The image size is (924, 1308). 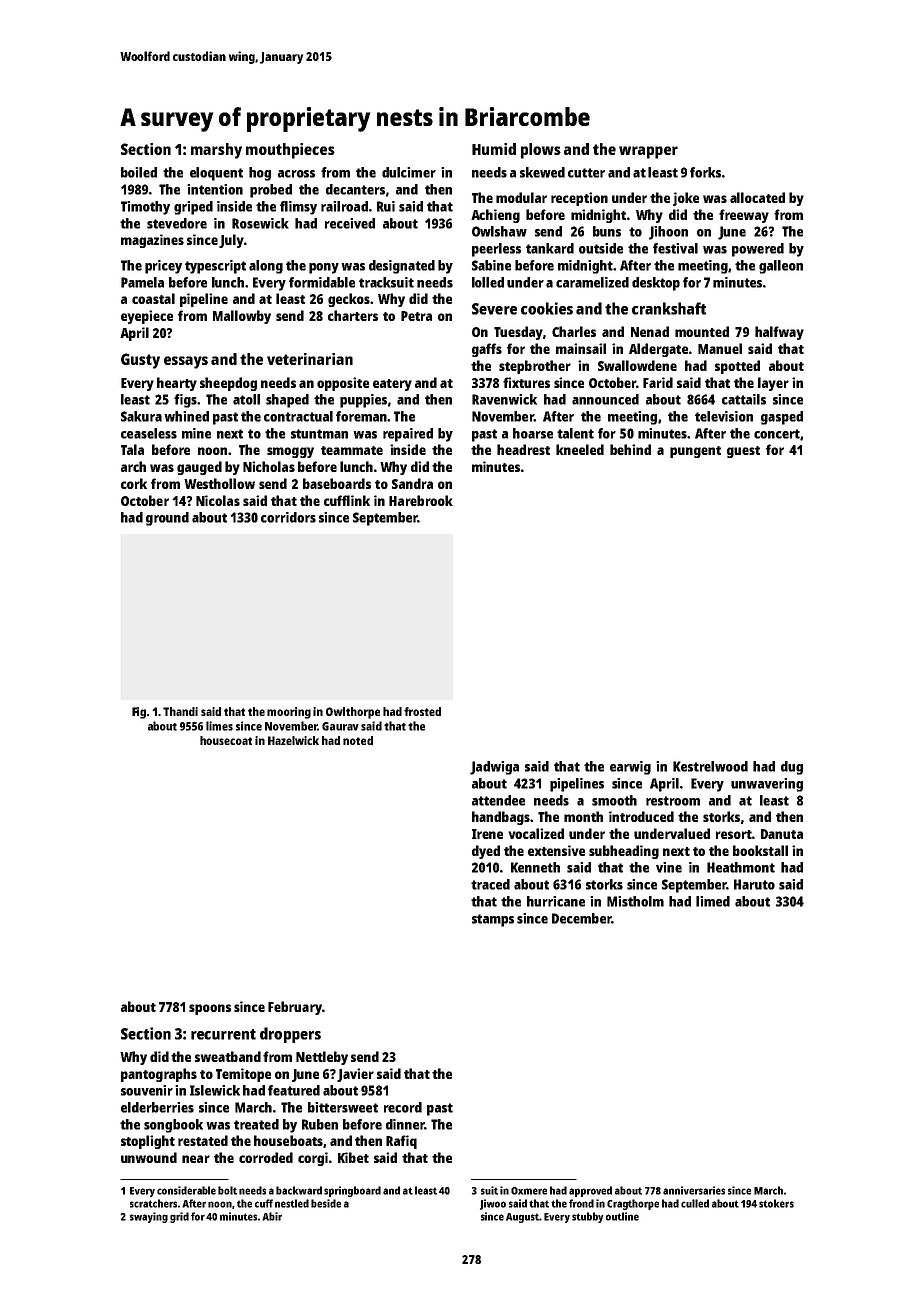 What do you see at coordinates (227, 1190) in the image?
I see `bolt` at bounding box center [227, 1190].
